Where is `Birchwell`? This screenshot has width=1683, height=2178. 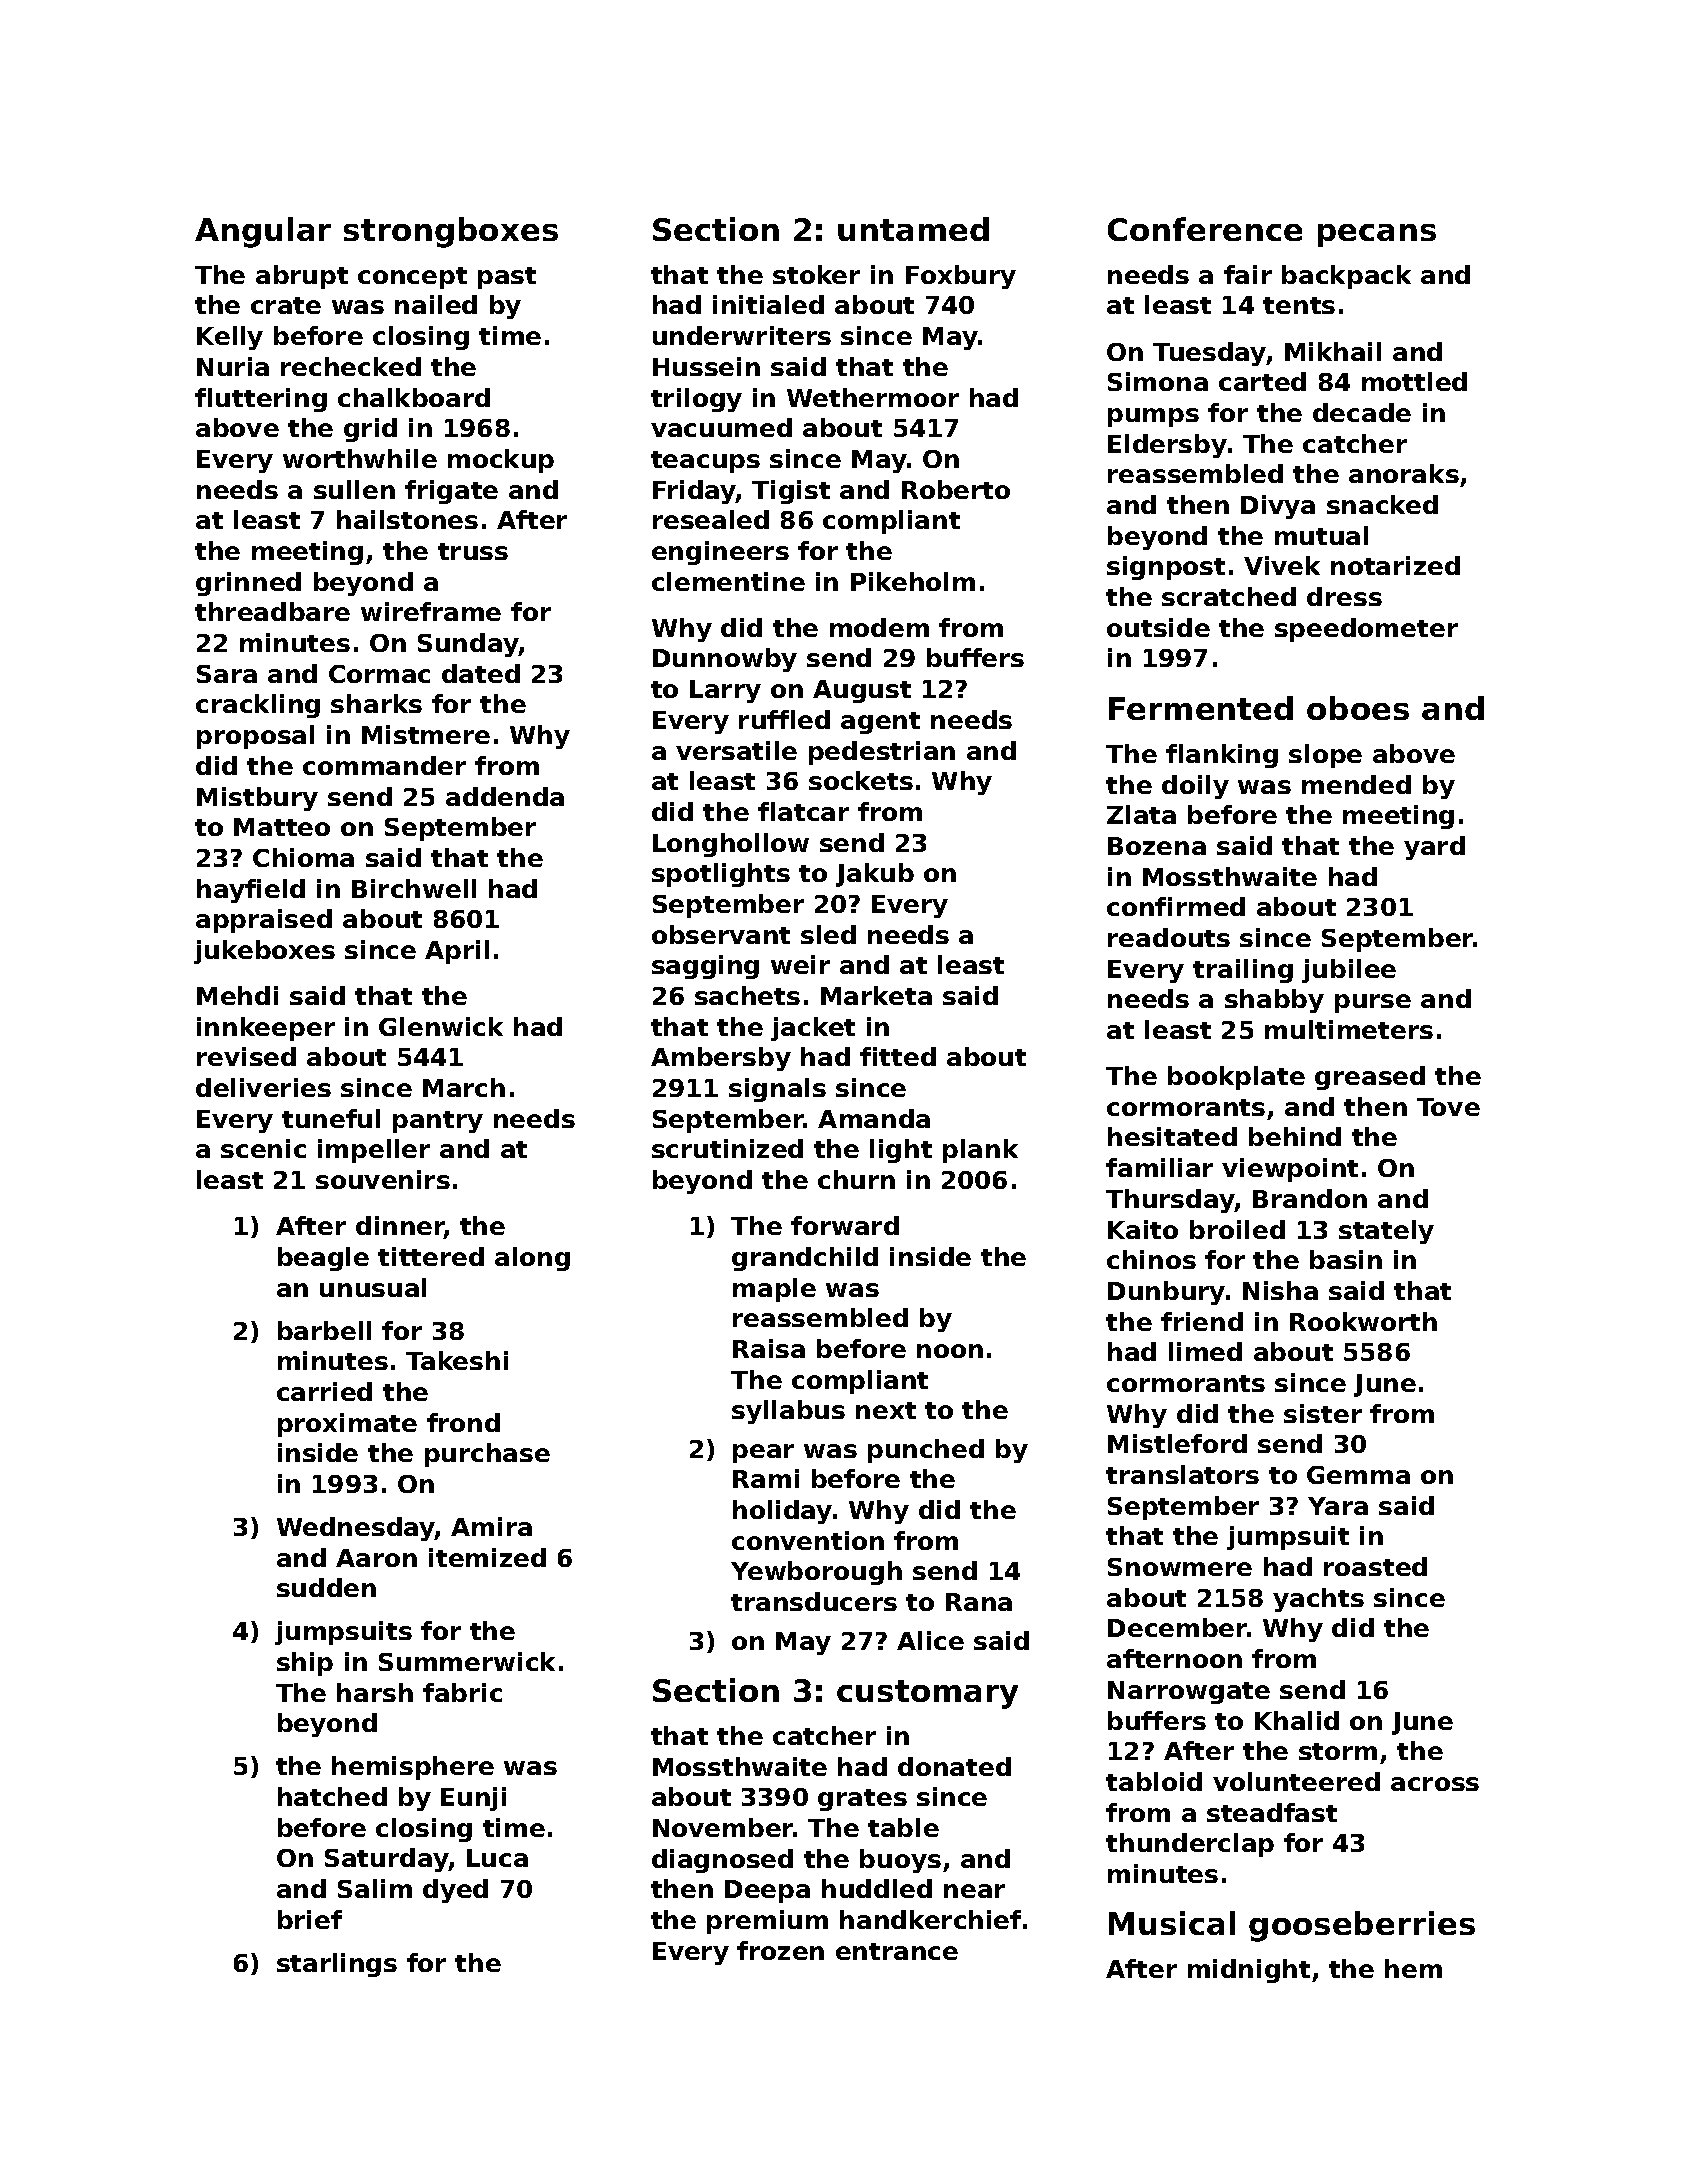
Birchwell is located at coordinates (414, 888).
